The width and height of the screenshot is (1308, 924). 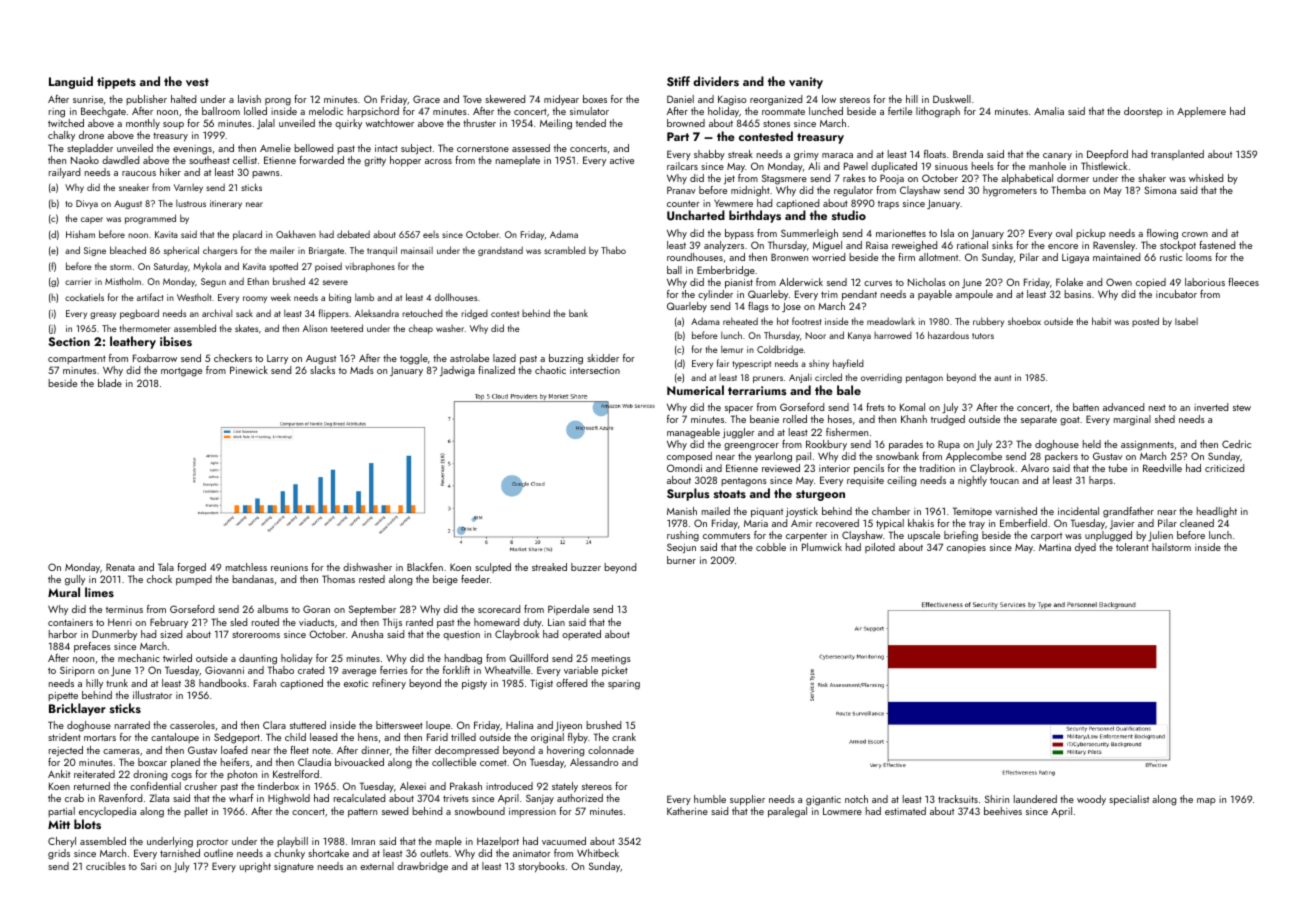 I want to click on composed, so click(x=689, y=457).
